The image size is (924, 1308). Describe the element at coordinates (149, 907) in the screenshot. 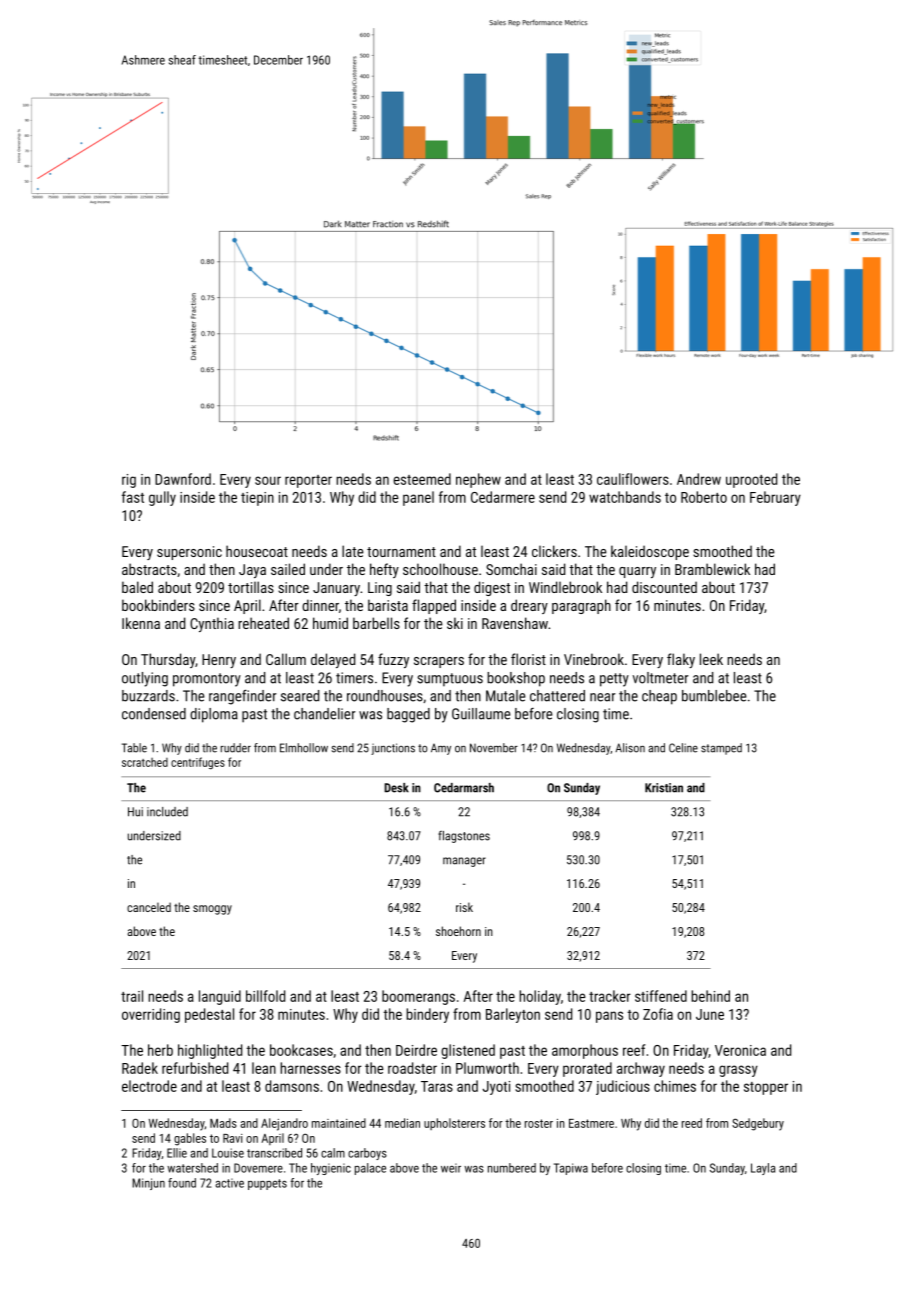

I see `canceled` at that location.
